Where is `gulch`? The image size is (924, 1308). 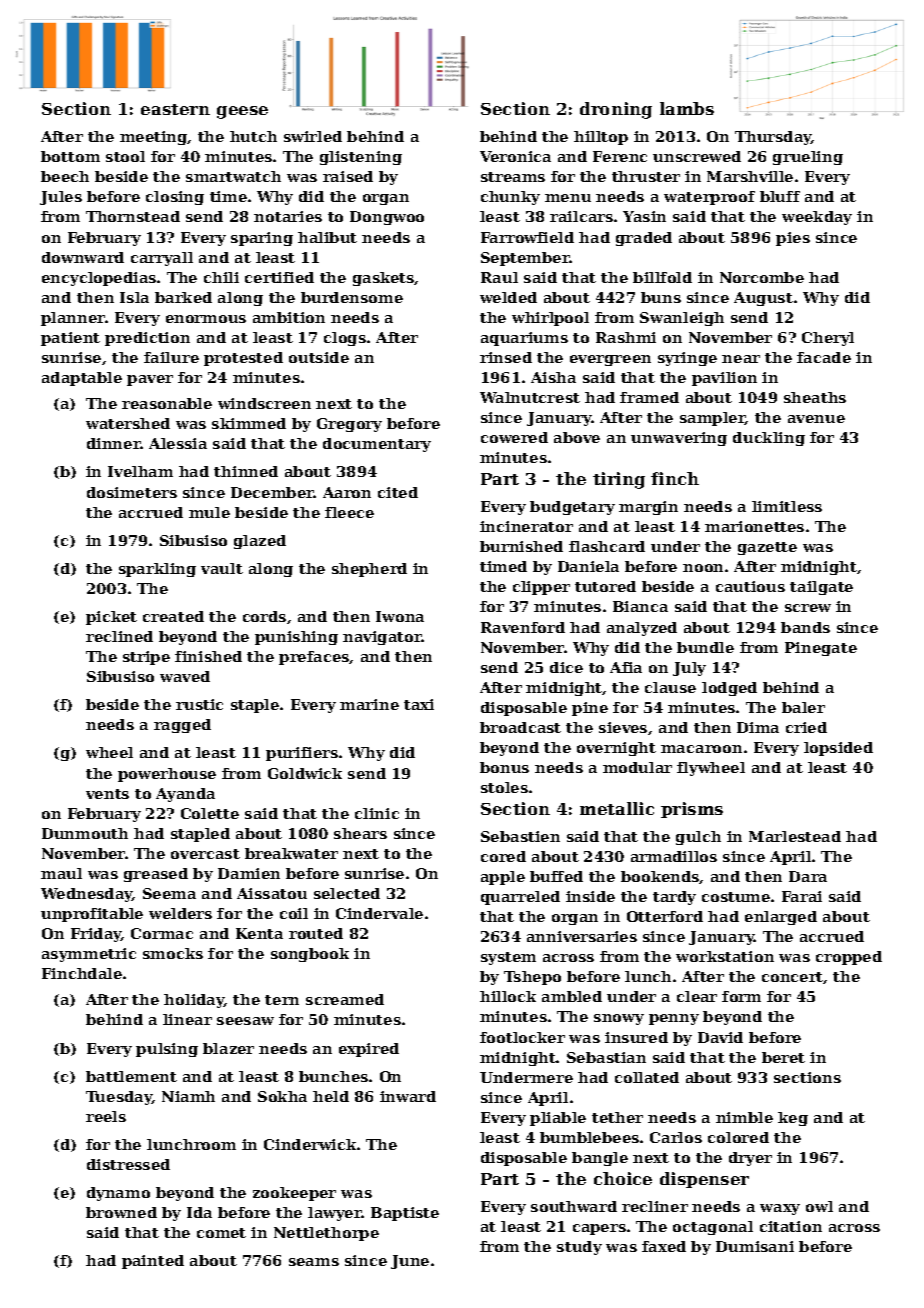 gulch is located at coordinates (698, 838).
